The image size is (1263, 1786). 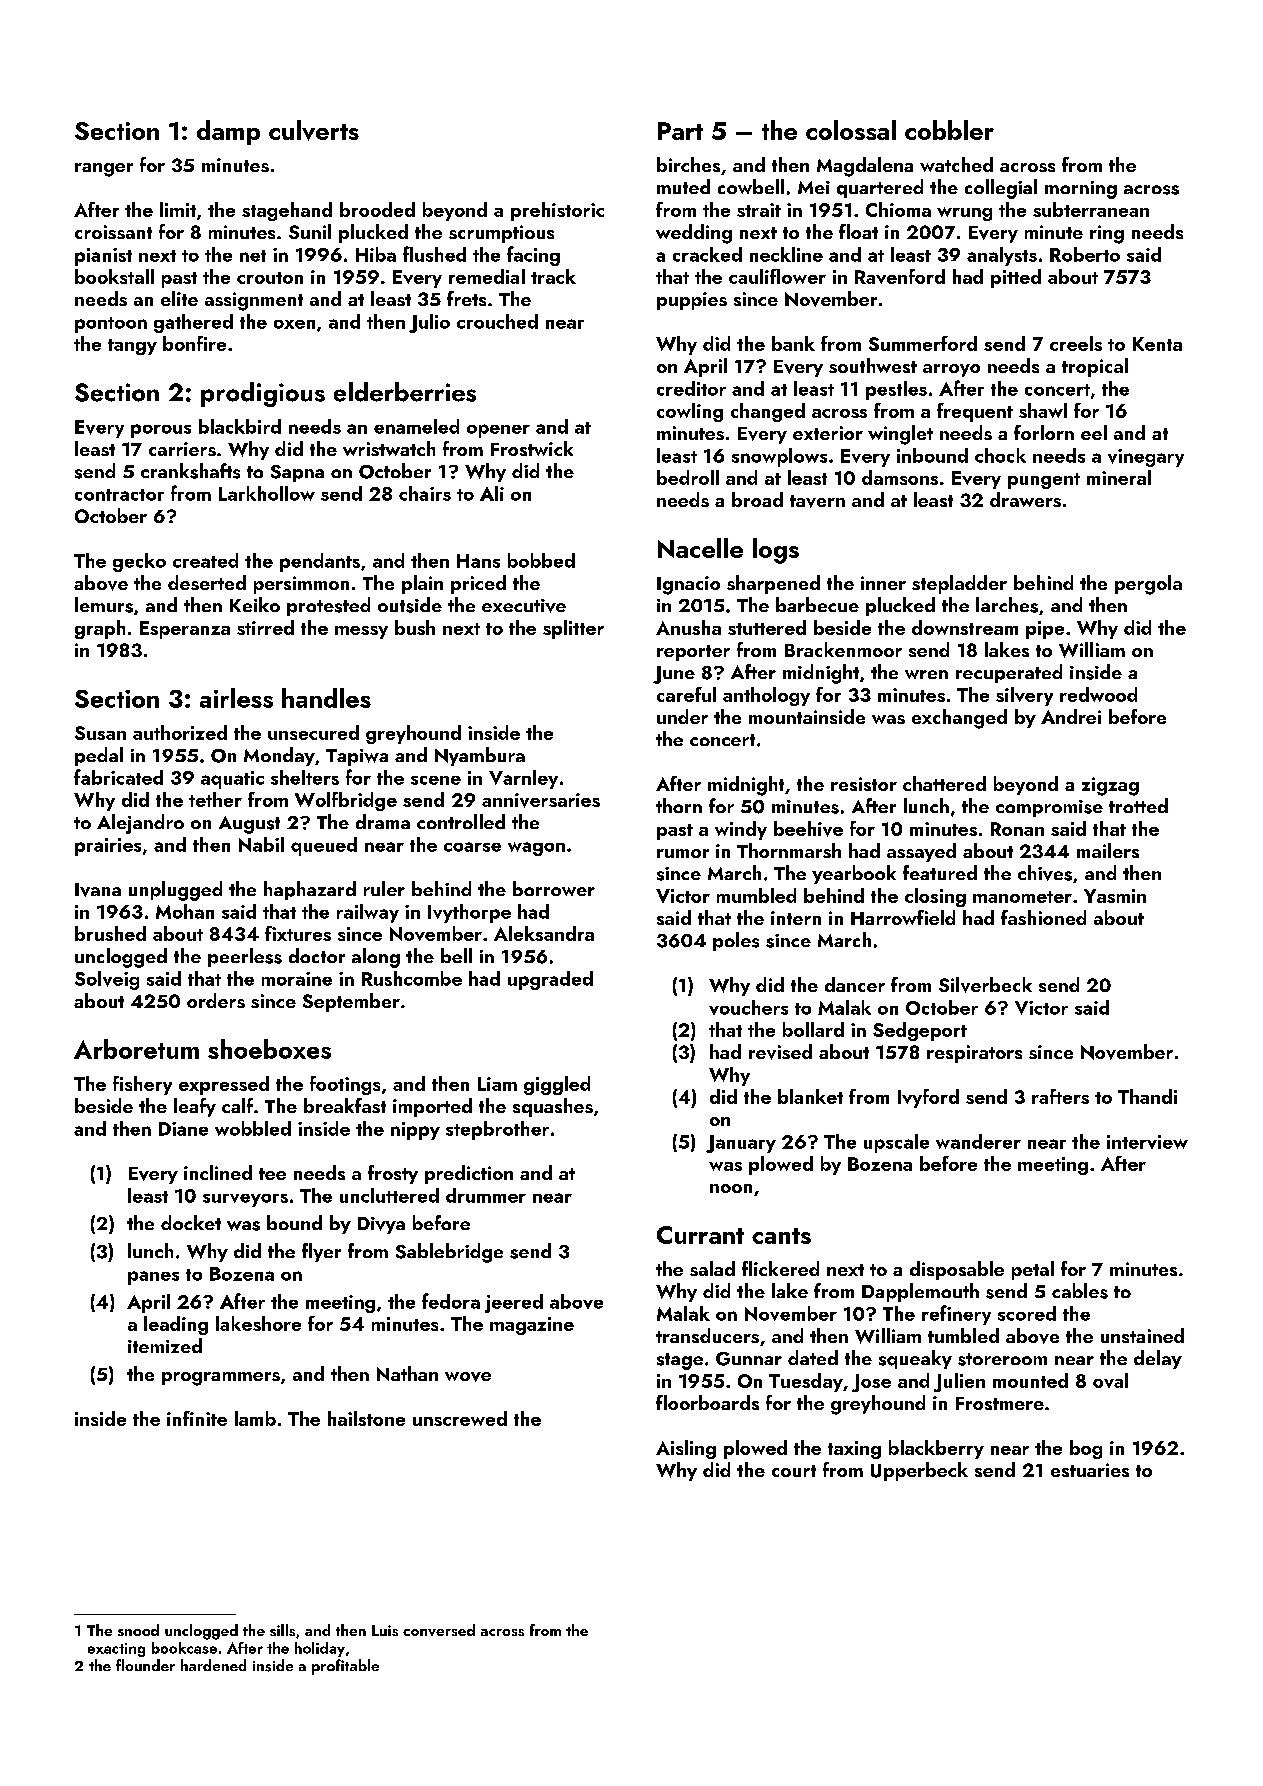 What do you see at coordinates (320, 562) in the image?
I see `pendants` at bounding box center [320, 562].
